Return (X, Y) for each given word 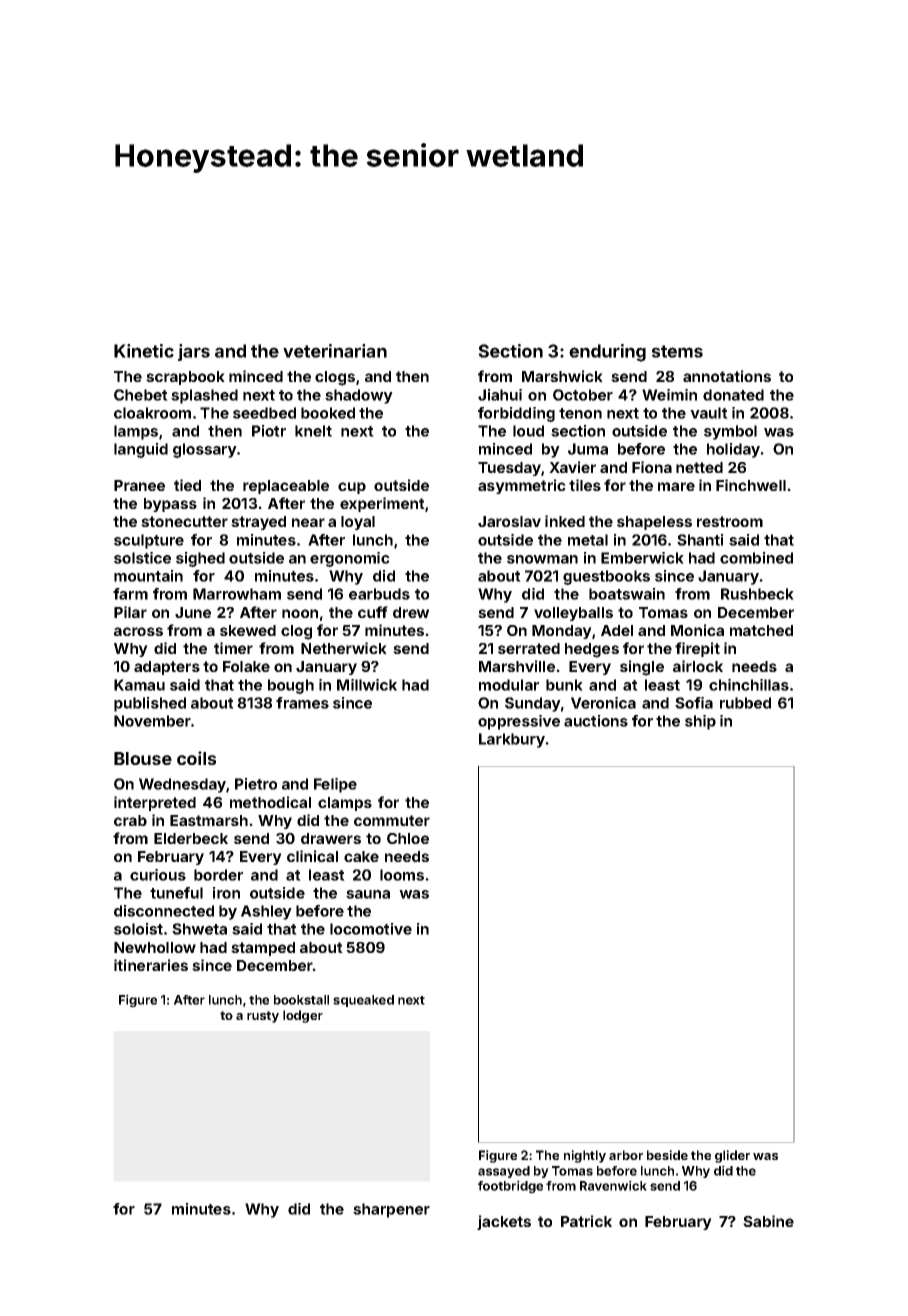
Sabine (768, 1221)
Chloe (408, 838)
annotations (727, 376)
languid (141, 450)
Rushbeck (757, 594)
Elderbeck (191, 838)
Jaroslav (509, 521)
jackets (504, 1222)
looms (402, 875)
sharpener (391, 1210)
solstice (142, 558)
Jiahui (500, 395)
